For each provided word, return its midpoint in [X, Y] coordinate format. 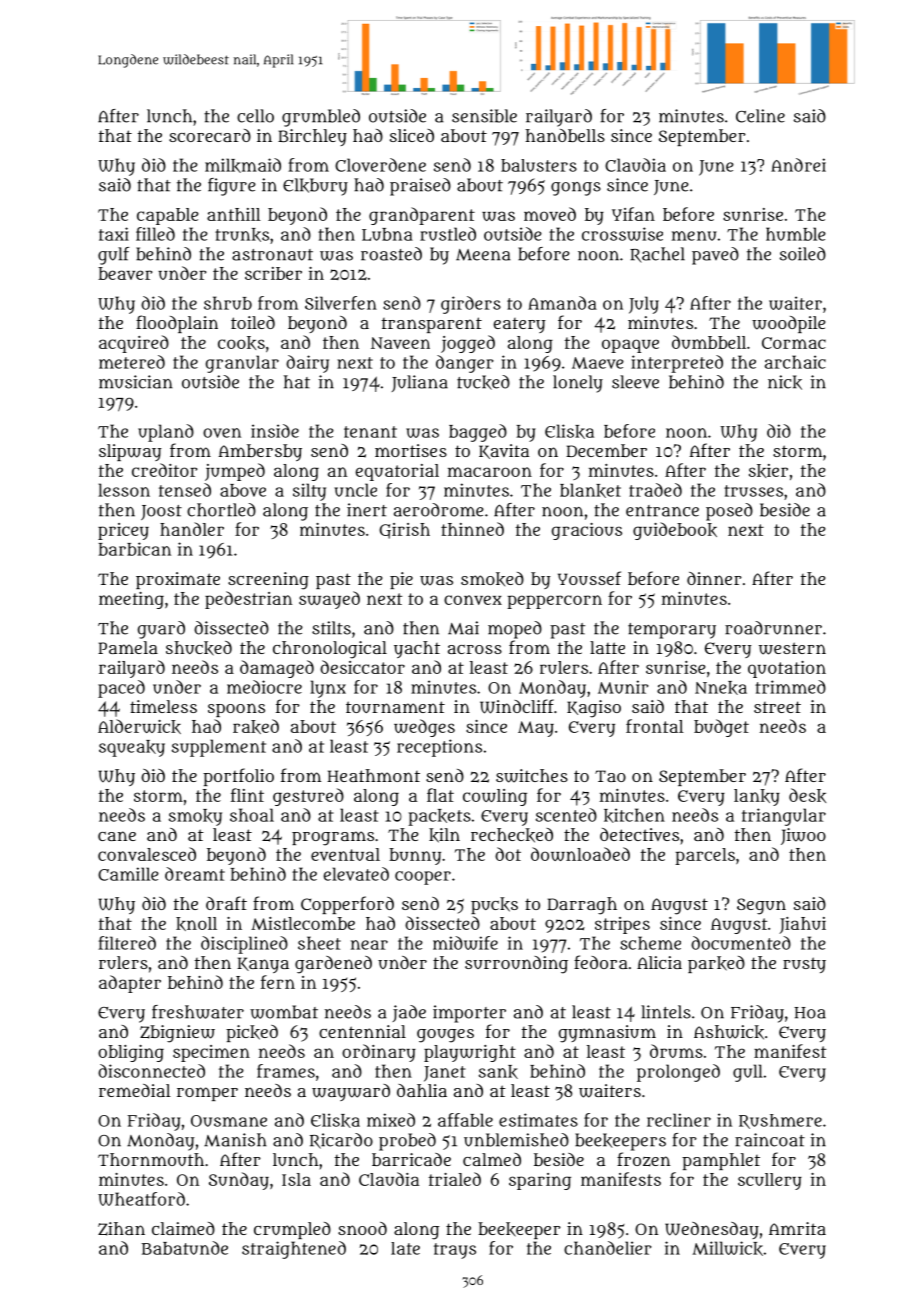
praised [420, 187]
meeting [131, 600]
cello [255, 116]
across [475, 649]
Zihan [121, 1229]
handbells [565, 135]
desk [807, 795]
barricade [411, 1159]
